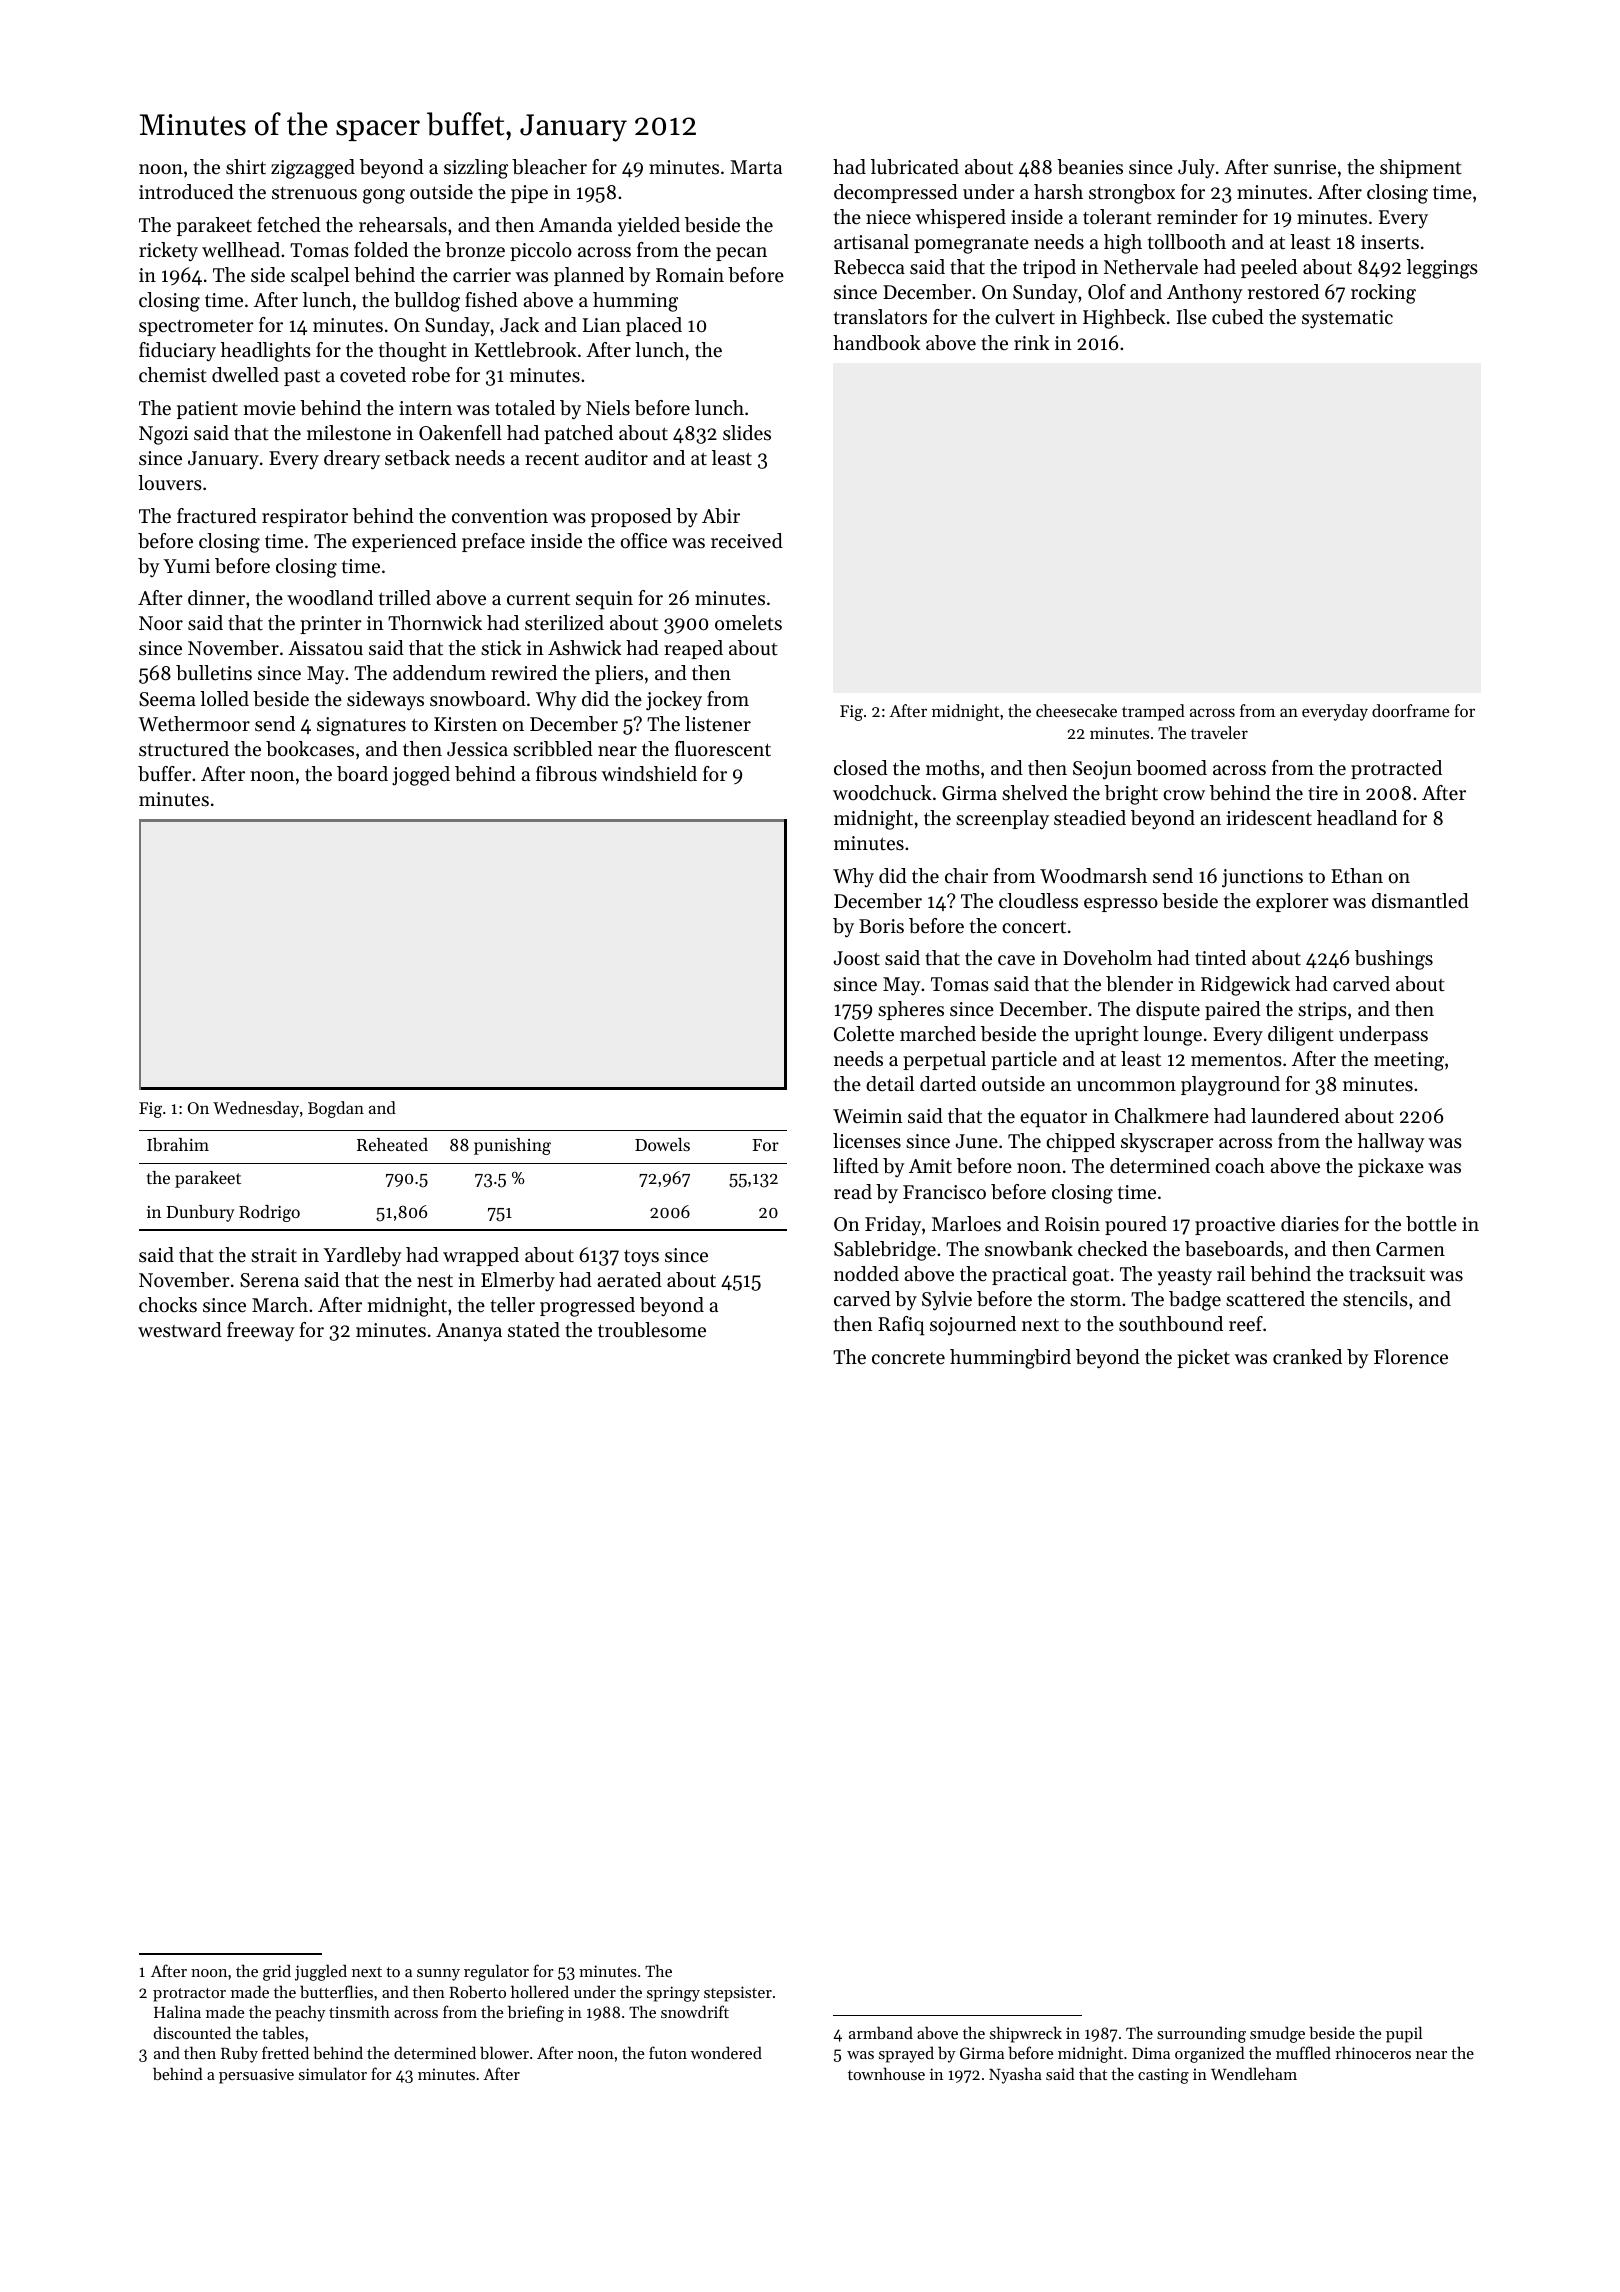 This screenshot has width=1620, height=2292. I want to click on cheesecake, so click(1076, 710).
